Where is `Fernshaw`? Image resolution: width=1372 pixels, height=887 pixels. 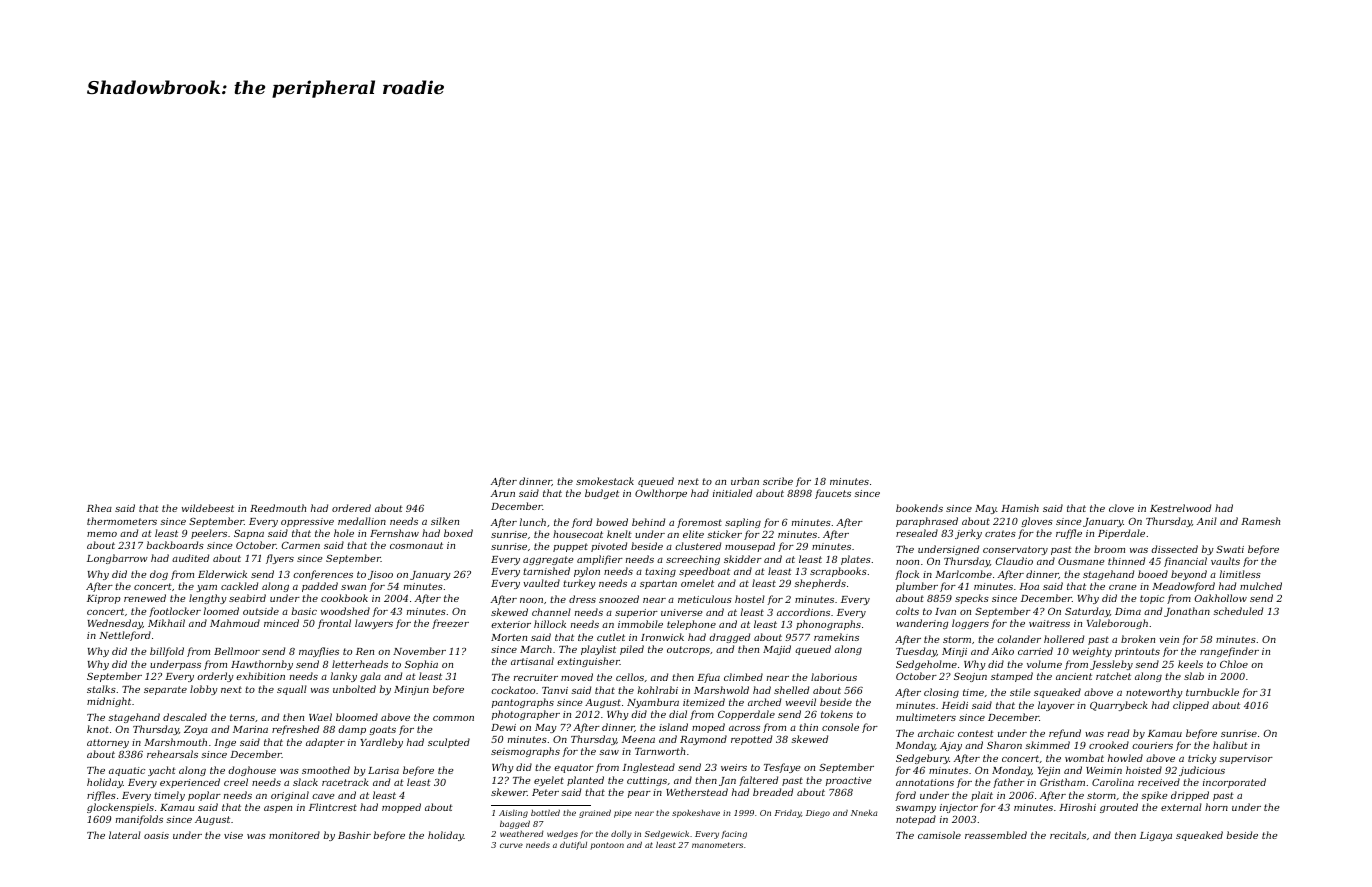
Fernshaw is located at coordinates (394, 533).
